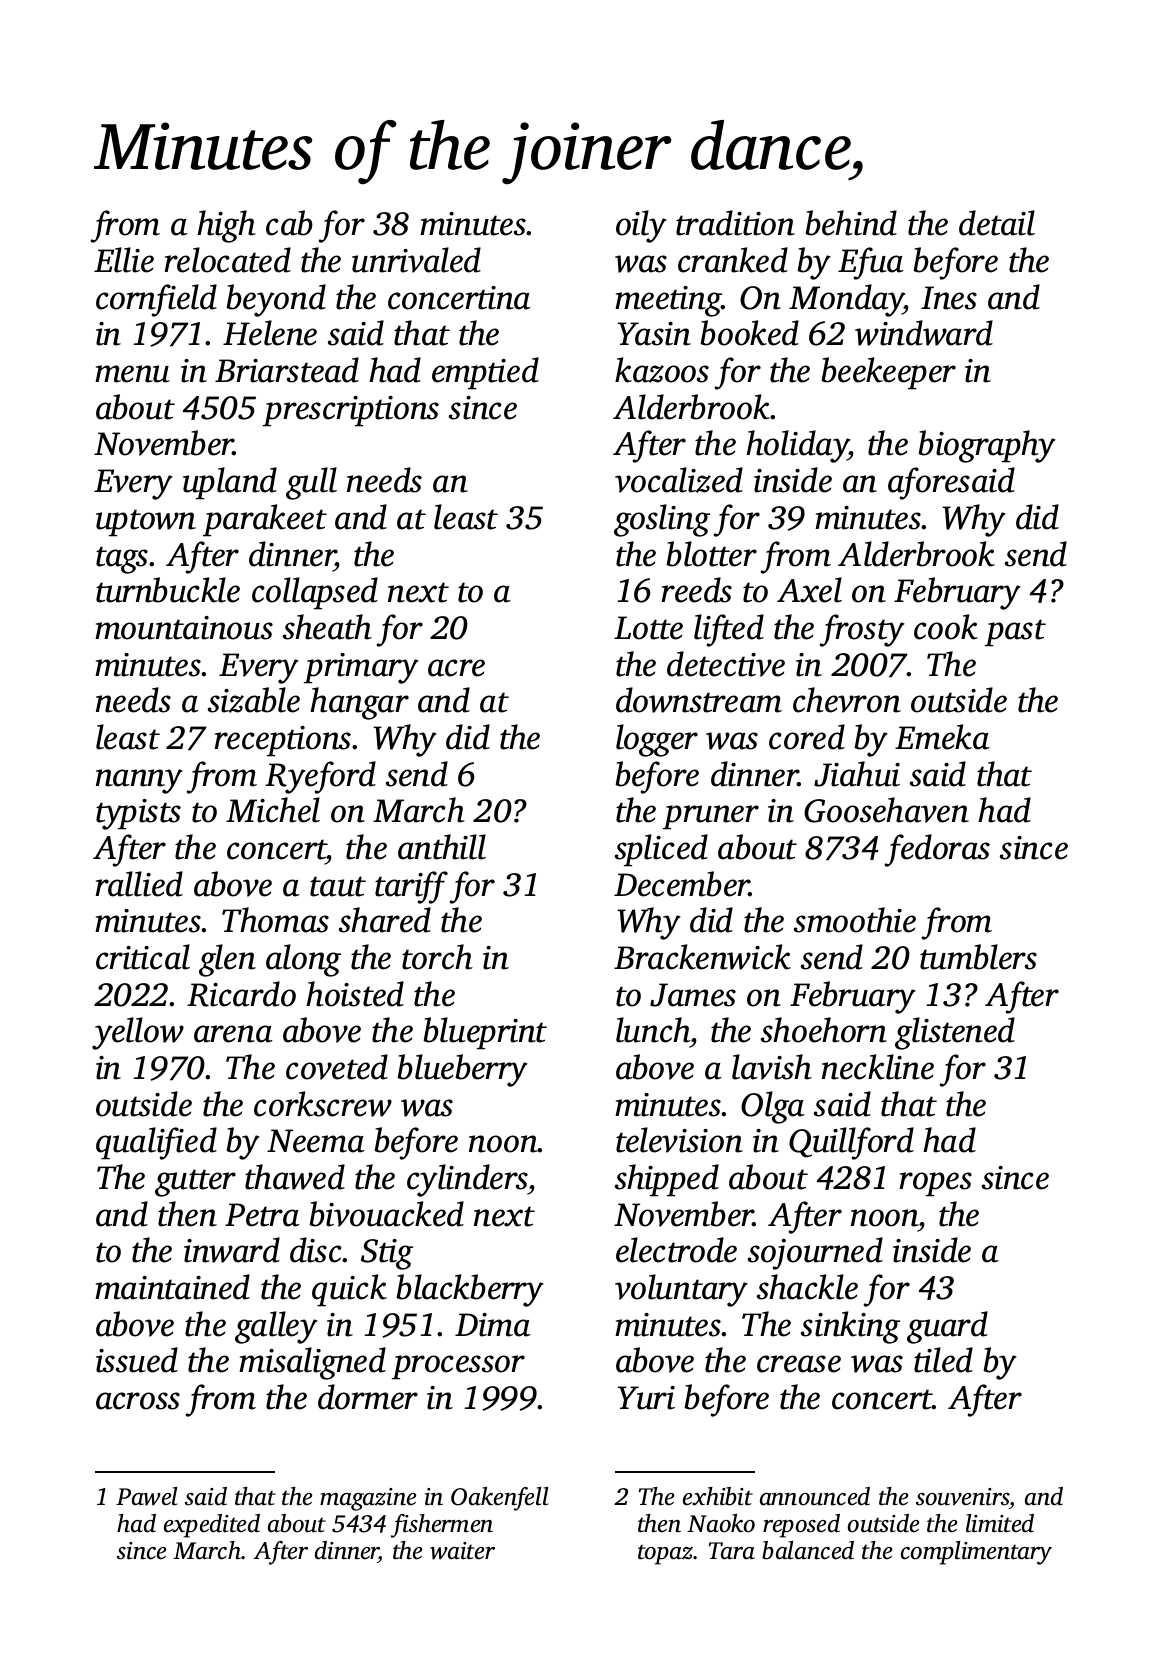 The image size is (1165, 1654). Describe the element at coordinates (662, 370) in the image. I see `kazoos` at that location.
